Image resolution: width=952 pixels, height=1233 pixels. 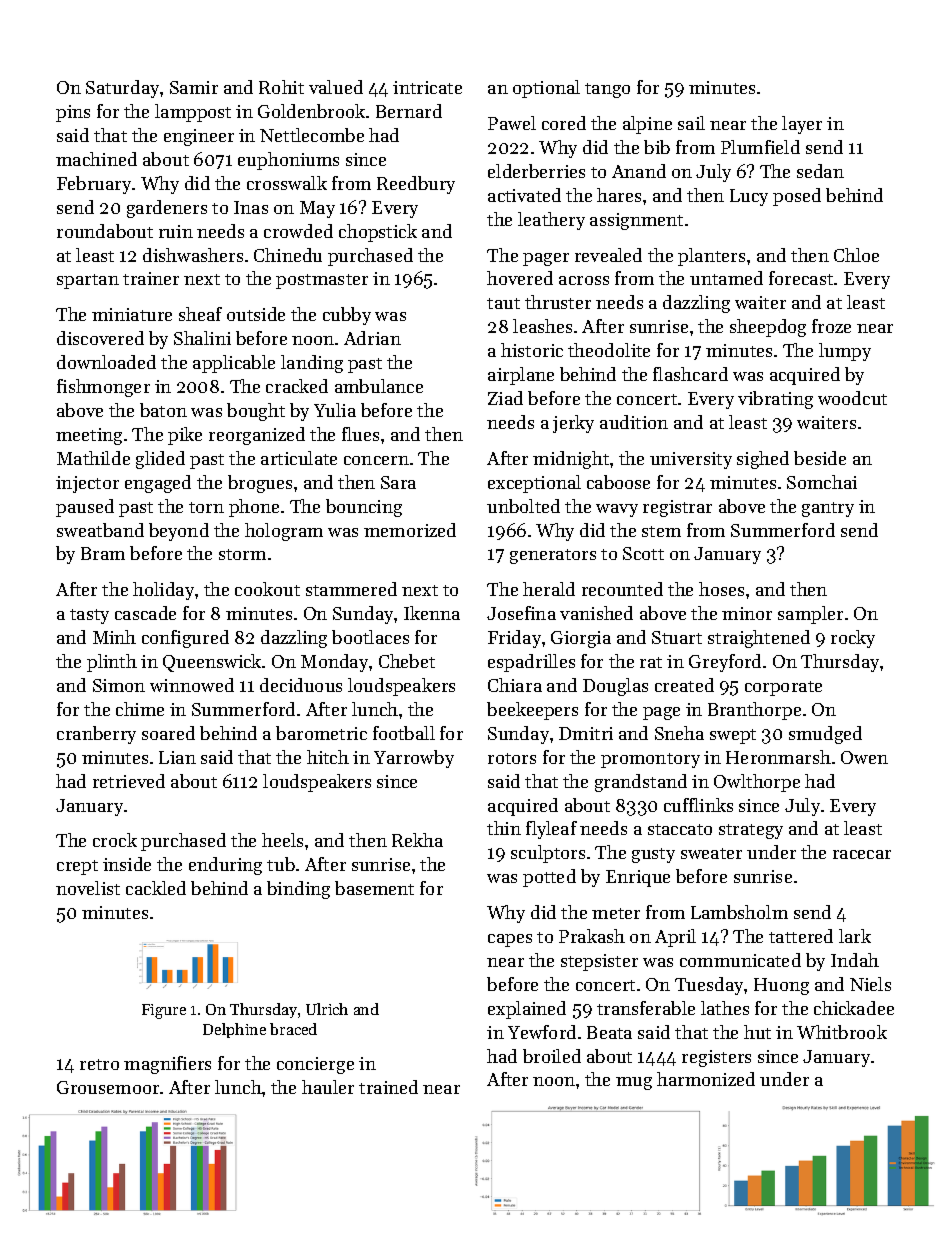 What do you see at coordinates (820, 171) in the page?
I see `sedan` at bounding box center [820, 171].
